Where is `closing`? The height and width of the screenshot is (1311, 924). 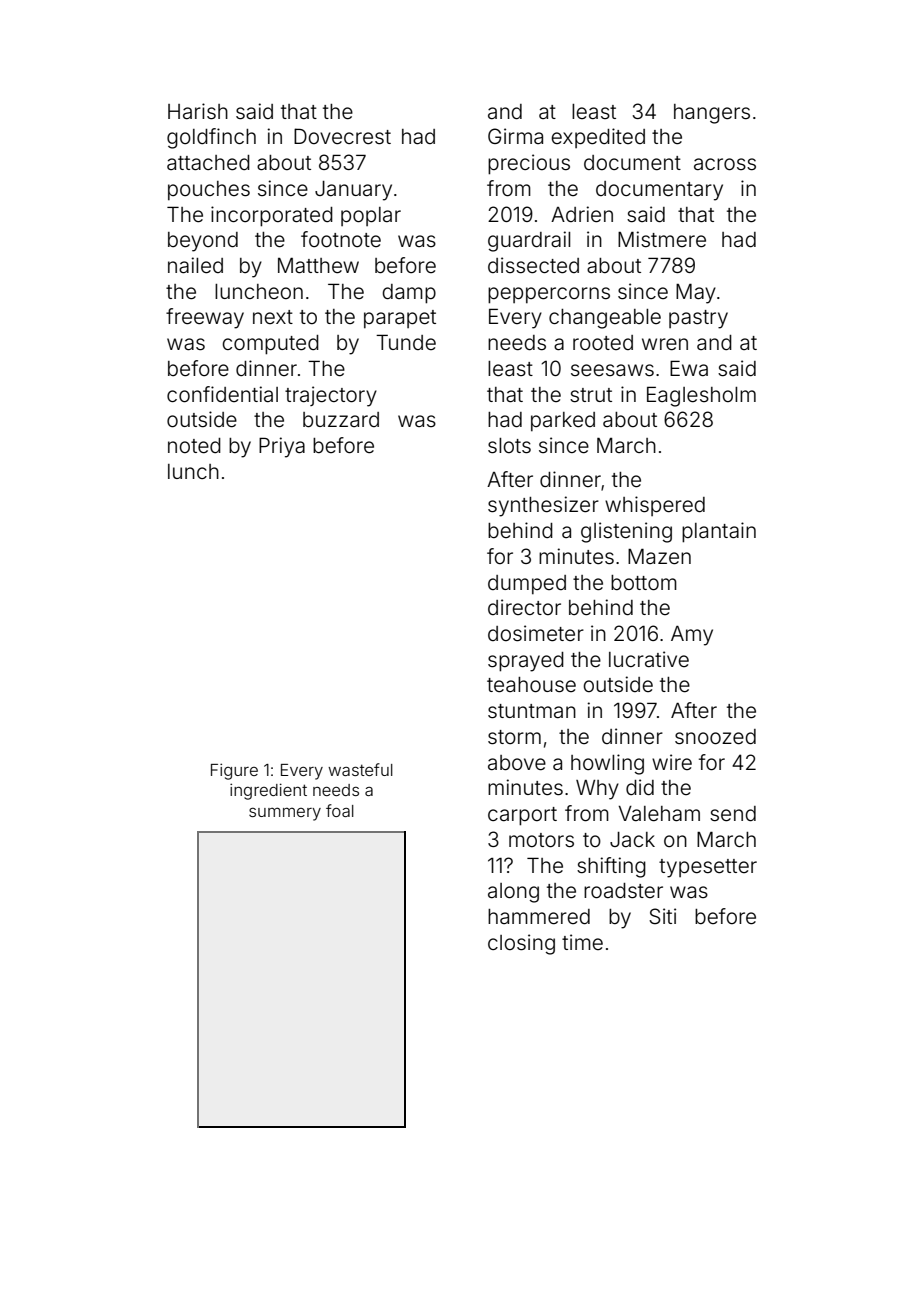
closing is located at coordinates (521, 944).
